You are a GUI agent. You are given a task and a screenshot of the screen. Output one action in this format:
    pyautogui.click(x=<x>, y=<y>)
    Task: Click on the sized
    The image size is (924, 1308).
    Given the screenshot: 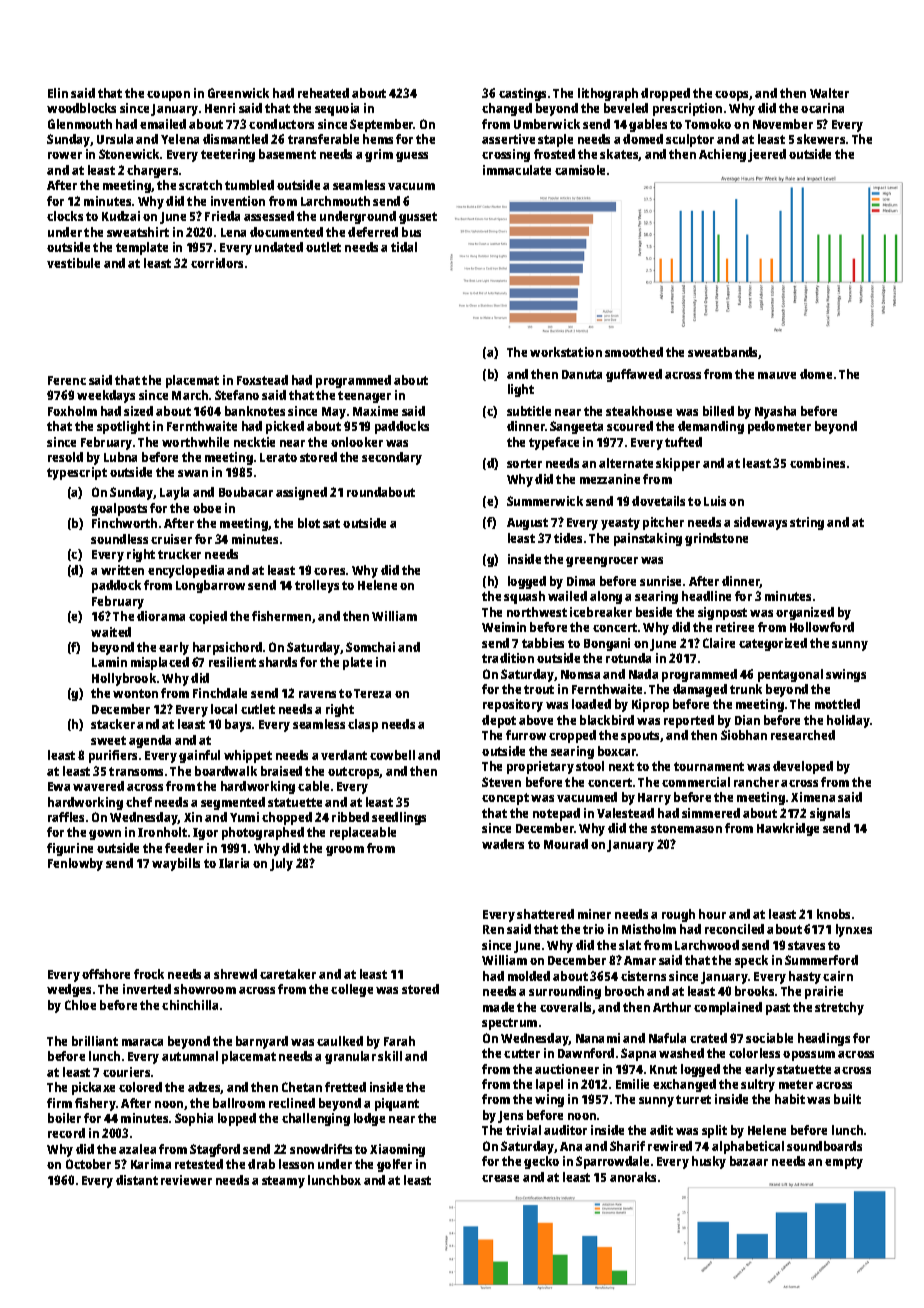 What is the action you would take?
    pyautogui.click(x=138, y=411)
